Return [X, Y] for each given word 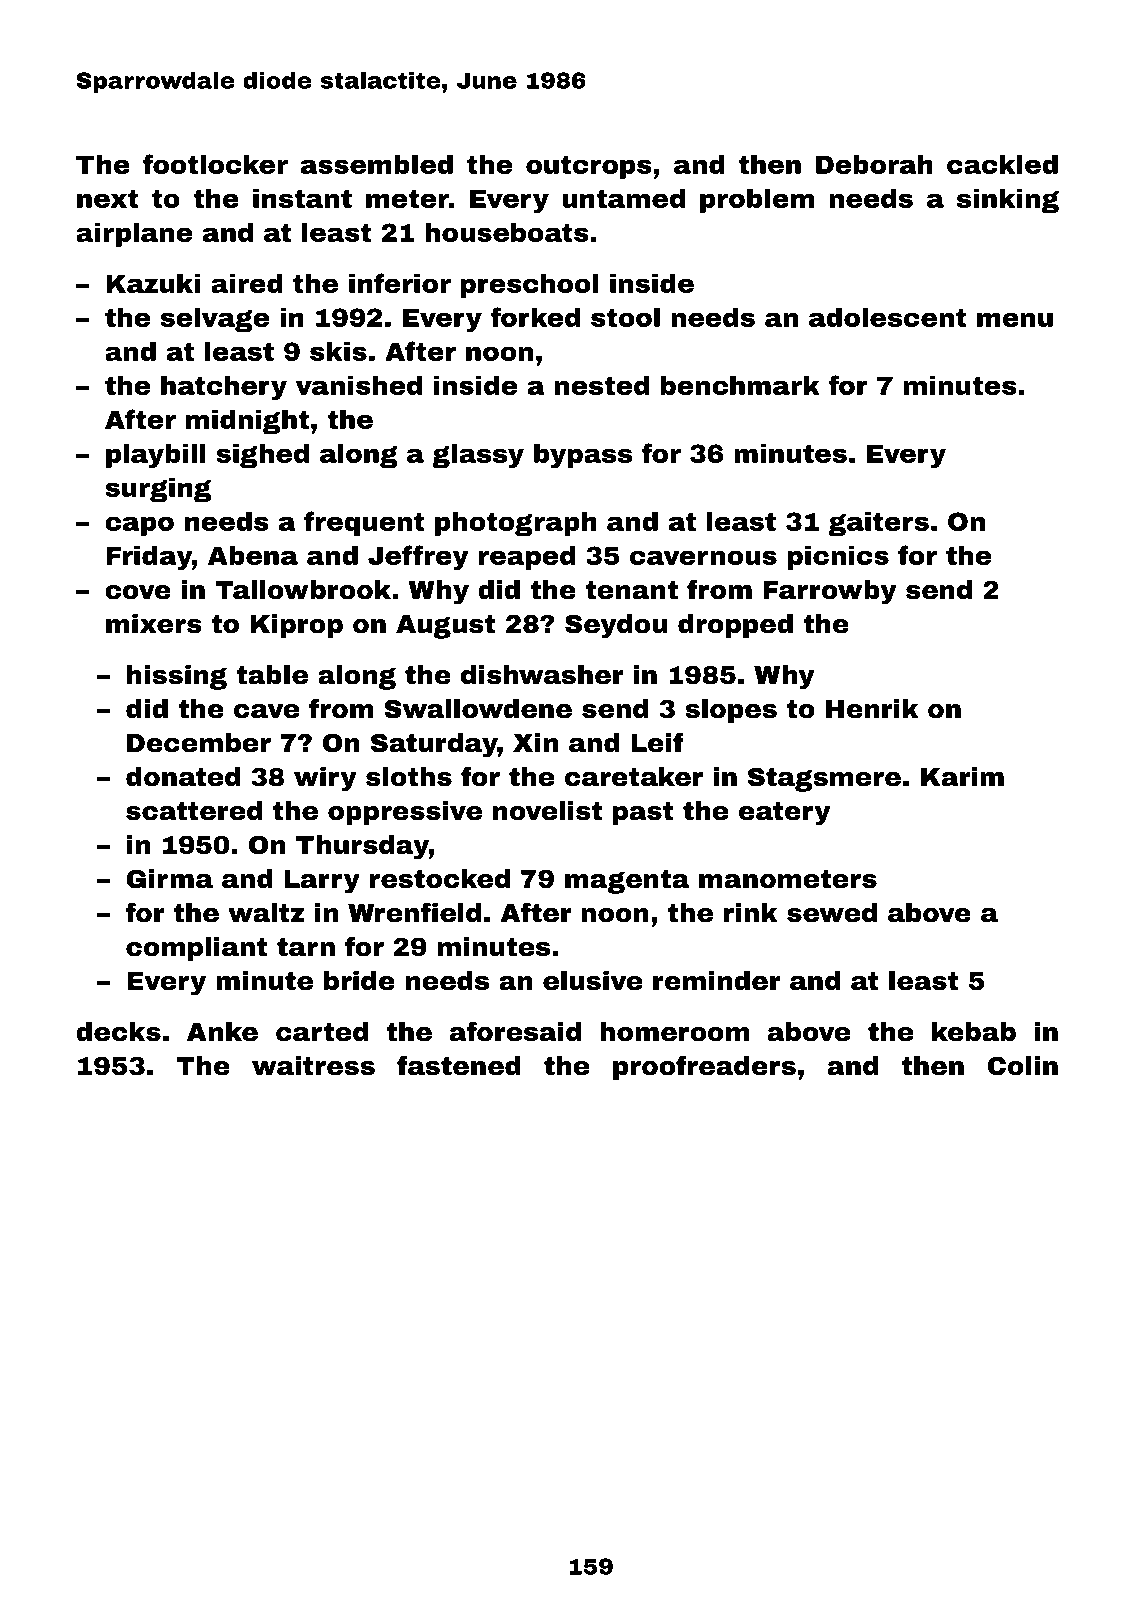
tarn [306, 947]
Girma [169, 879]
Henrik [872, 709]
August [445, 627]
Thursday [362, 847]
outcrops [589, 167]
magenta [627, 882]
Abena [253, 555]
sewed [832, 913]
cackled [1002, 164]
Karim [962, 777]
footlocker [215, 164]
